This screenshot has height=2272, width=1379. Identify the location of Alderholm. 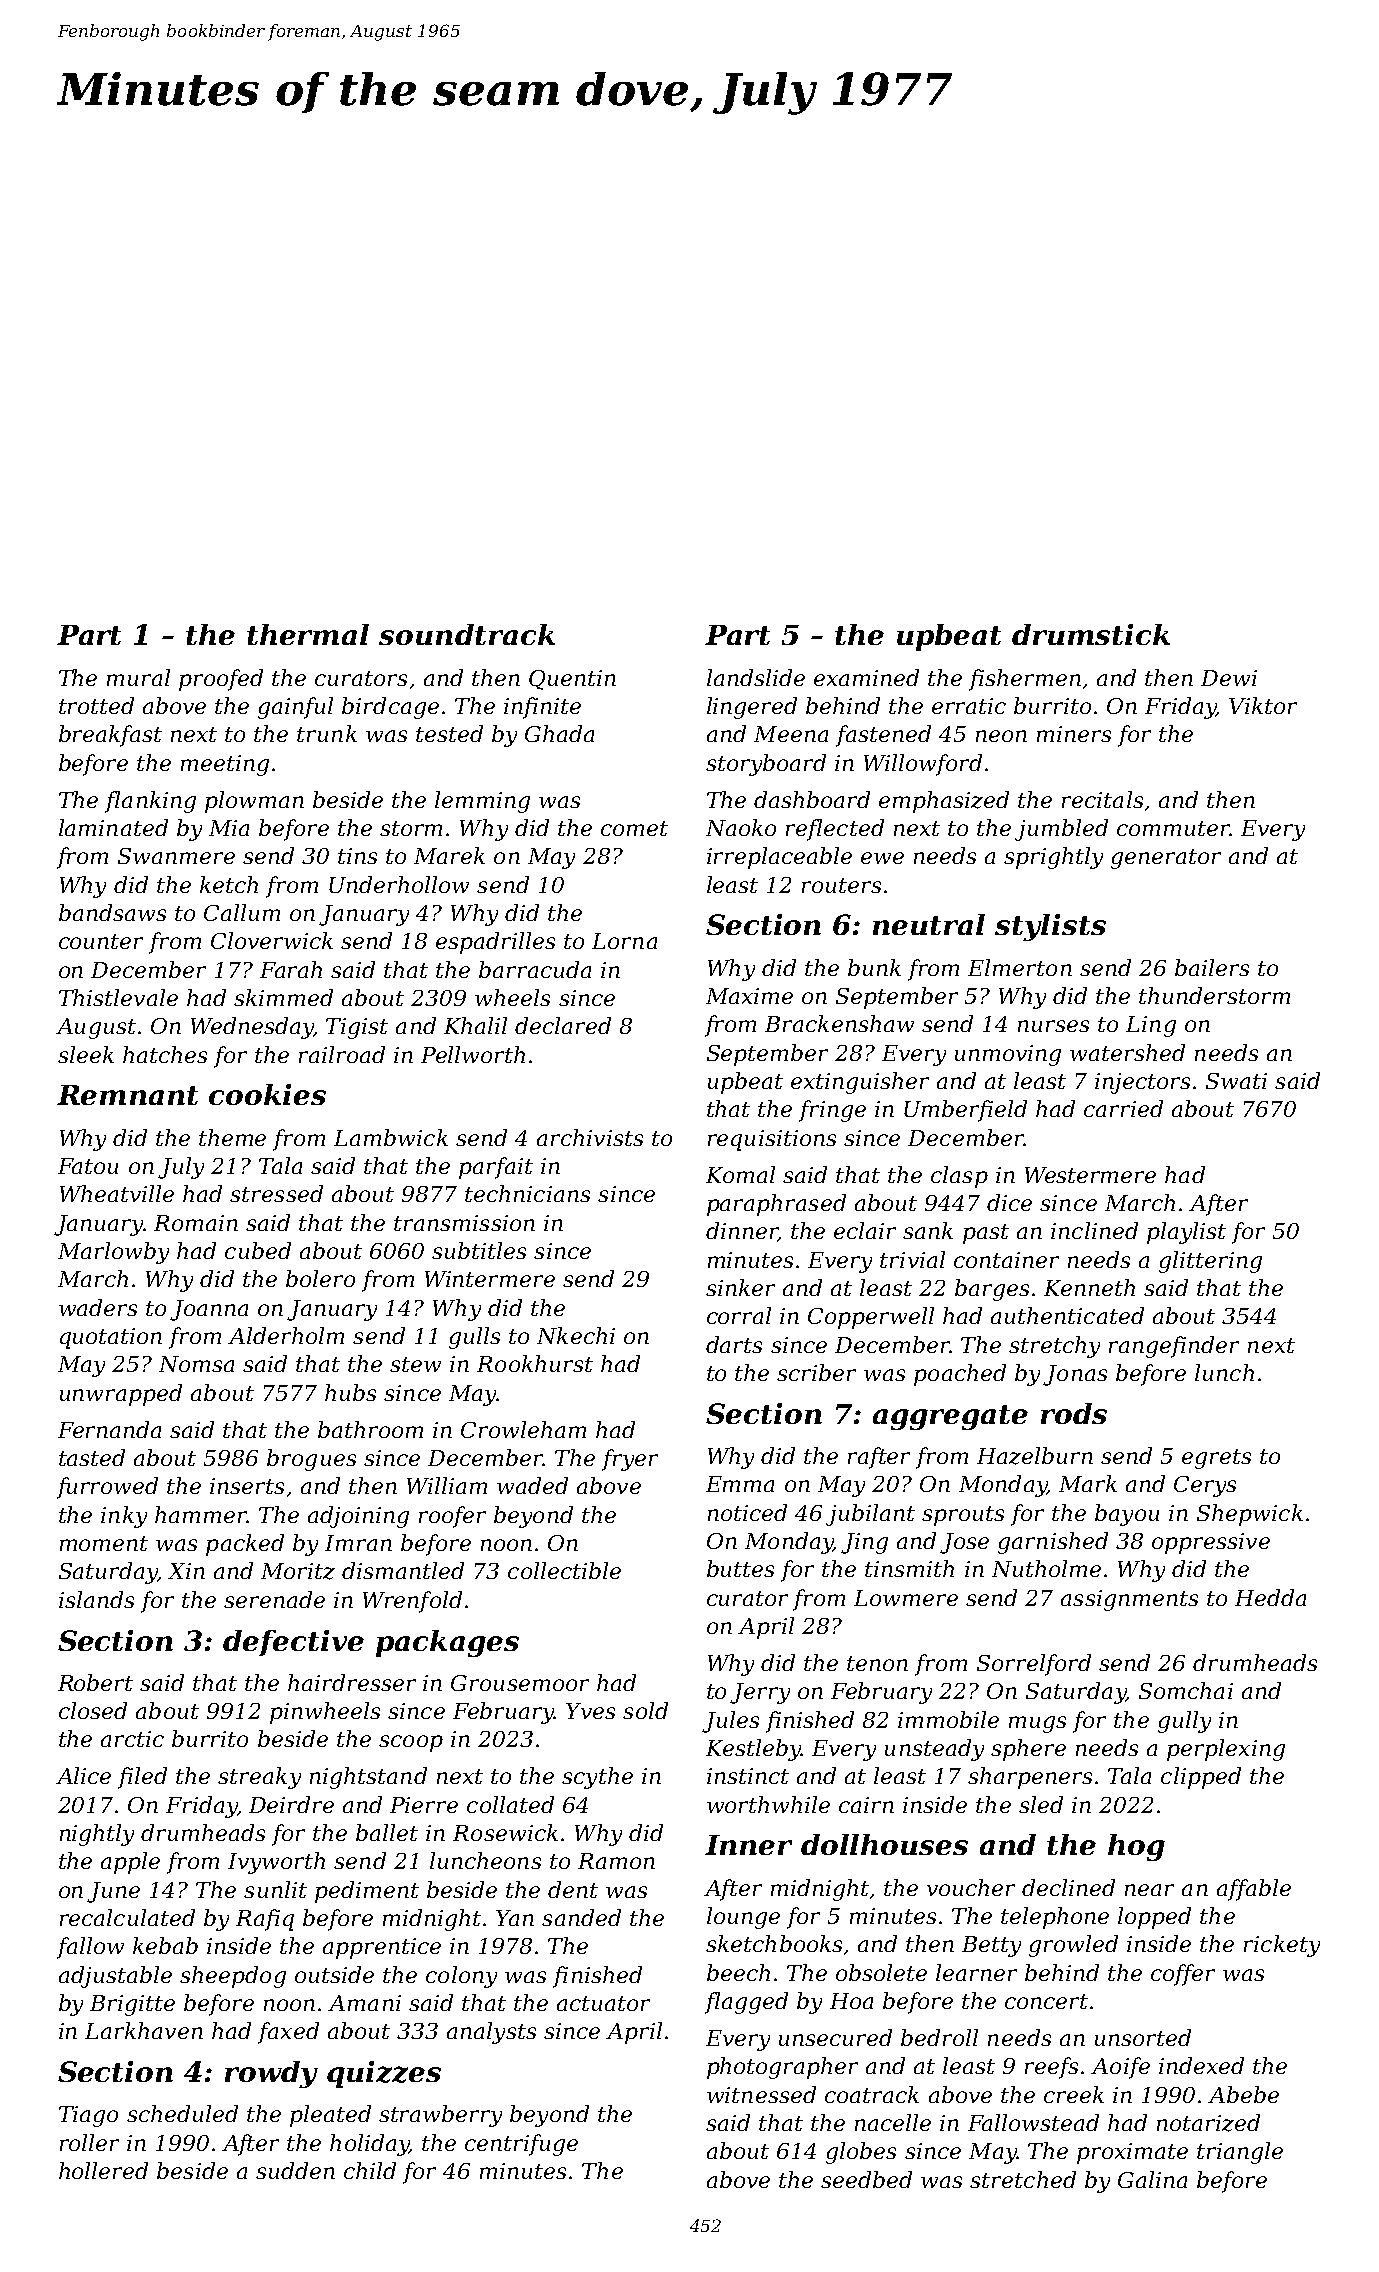
(286, 1335).
